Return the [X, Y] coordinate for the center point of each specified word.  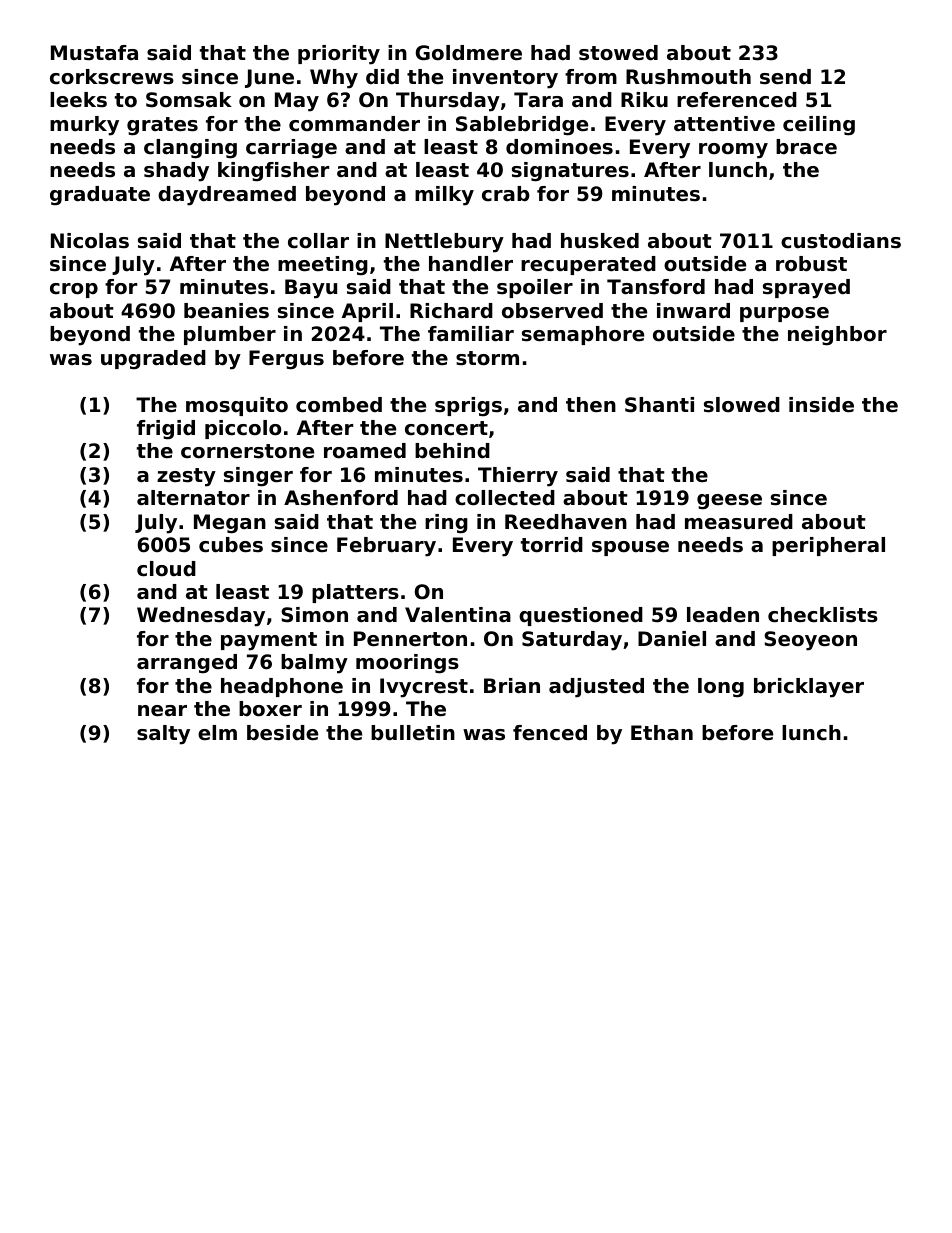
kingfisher [273, 172]
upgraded [153, 360]
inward [693, 310]
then [591, 405]
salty [163, 735]
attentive [724, 124]
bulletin [413, 733]
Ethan [662, 732]
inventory [505, 79]
